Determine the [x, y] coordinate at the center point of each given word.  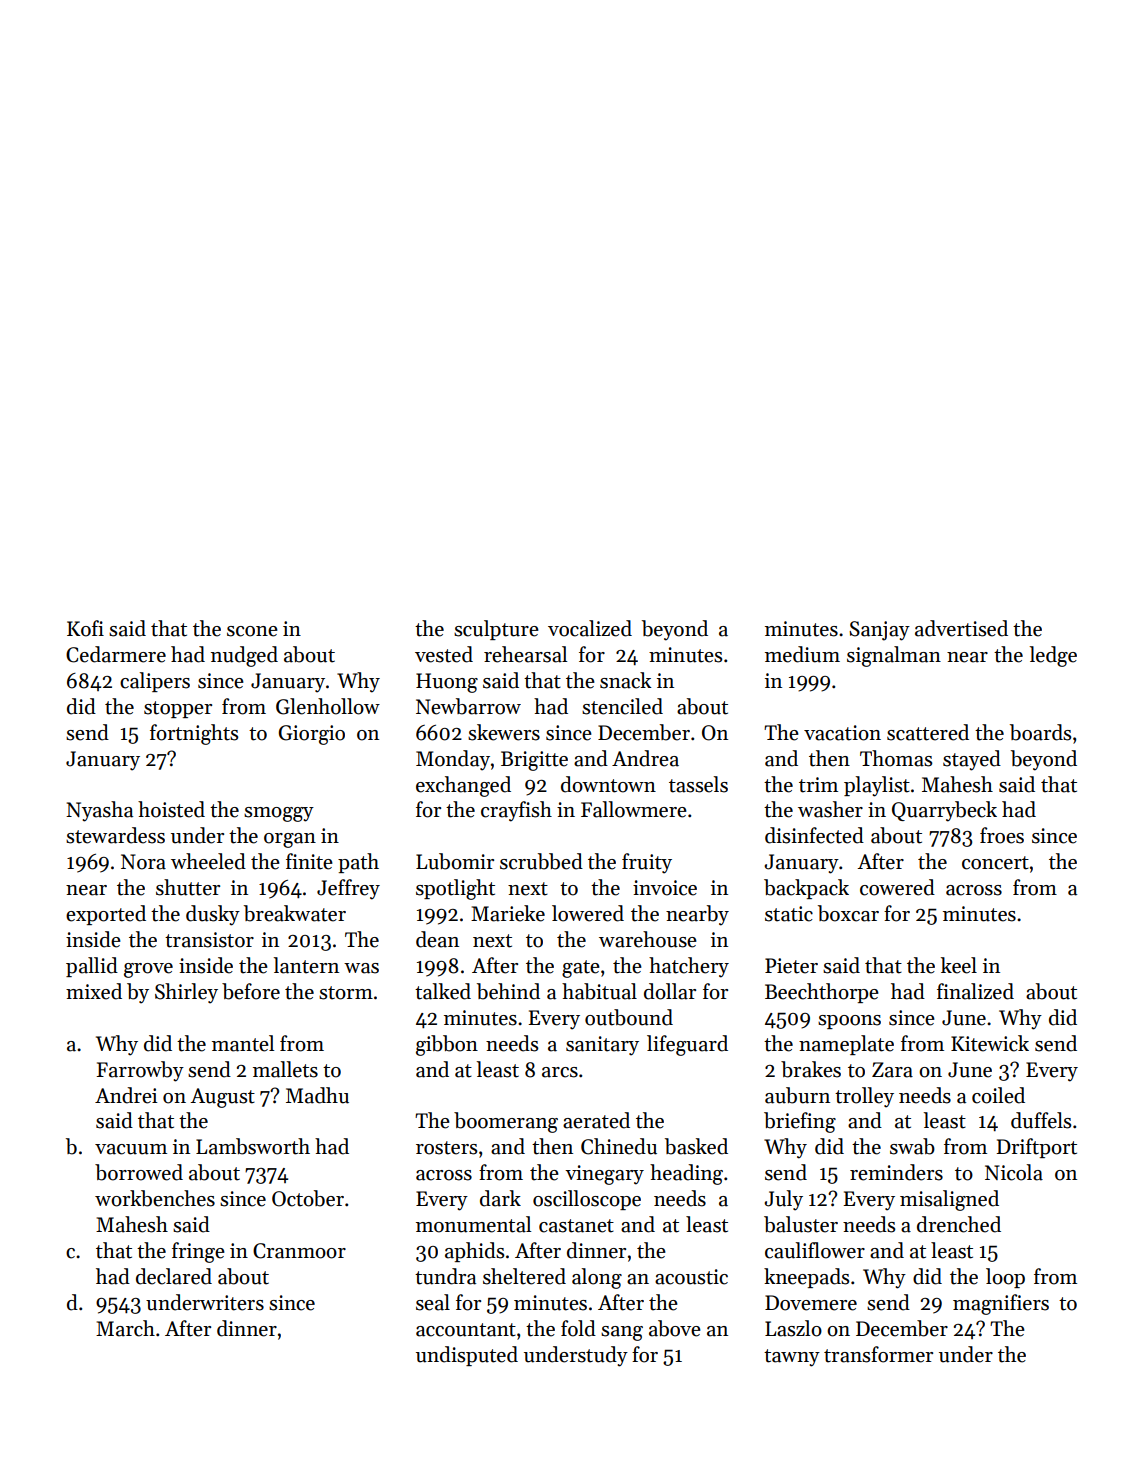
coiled [998, 1095]
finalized [975, 991]
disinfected [814, 835]
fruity [647, 863]
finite [309, 861]
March [125, 1328]
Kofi [85, 628]
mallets [285, 1069]
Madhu [317, 1095]
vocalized [590, 628]
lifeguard [687, 1045]
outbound [629, 1017]
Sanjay [879, 631]
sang [622, 1333]
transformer [878, 1354]
